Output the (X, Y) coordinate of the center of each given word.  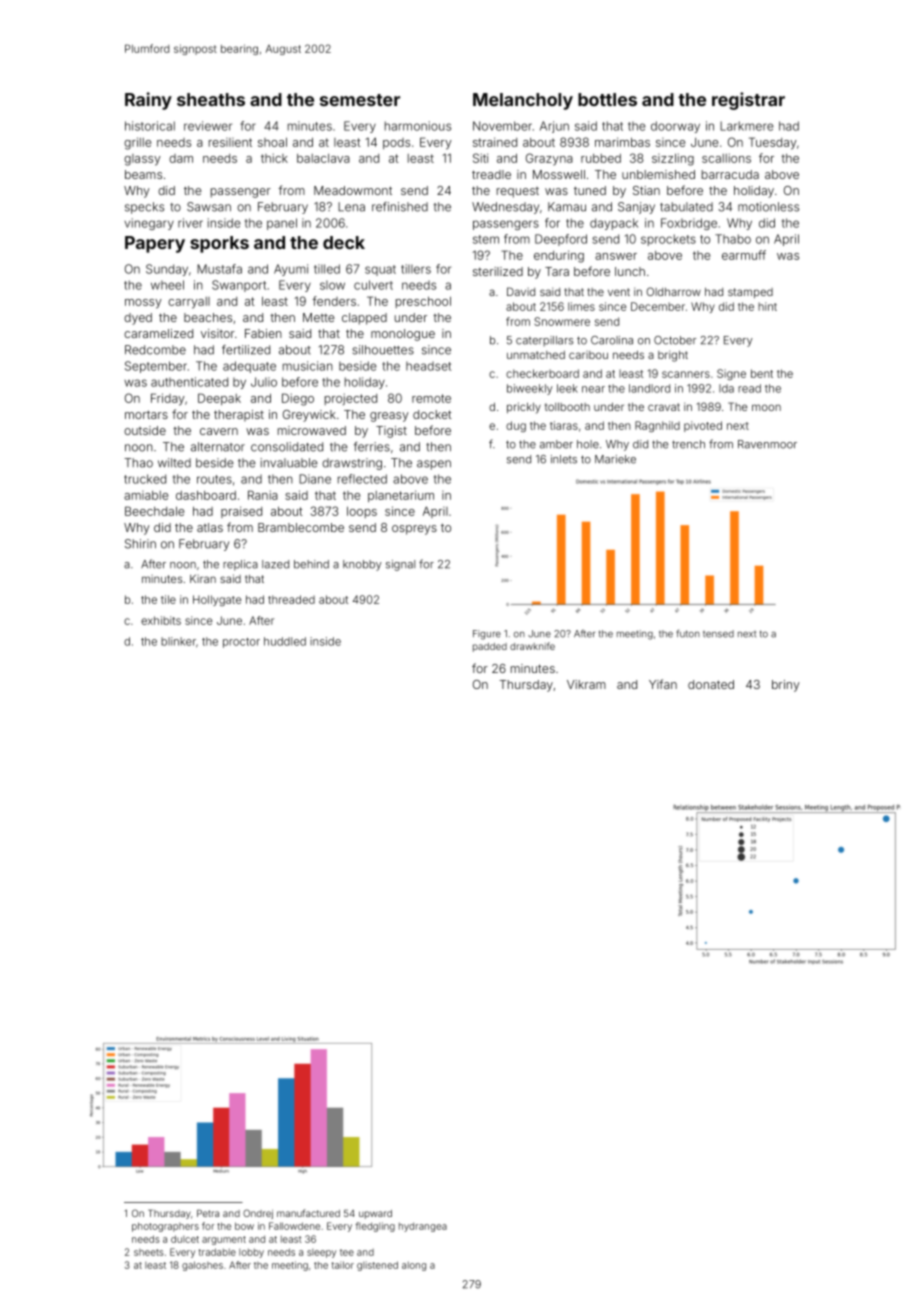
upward (375, 1214)
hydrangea (423, 1227)
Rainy (148, 101)
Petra (208, 1213)
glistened (377, 1266)
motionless (768, 207)
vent (619, 292)
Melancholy (523, 101)
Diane (315, 479)
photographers (165, 1227)
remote (431, 398)
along (414, 1266)
